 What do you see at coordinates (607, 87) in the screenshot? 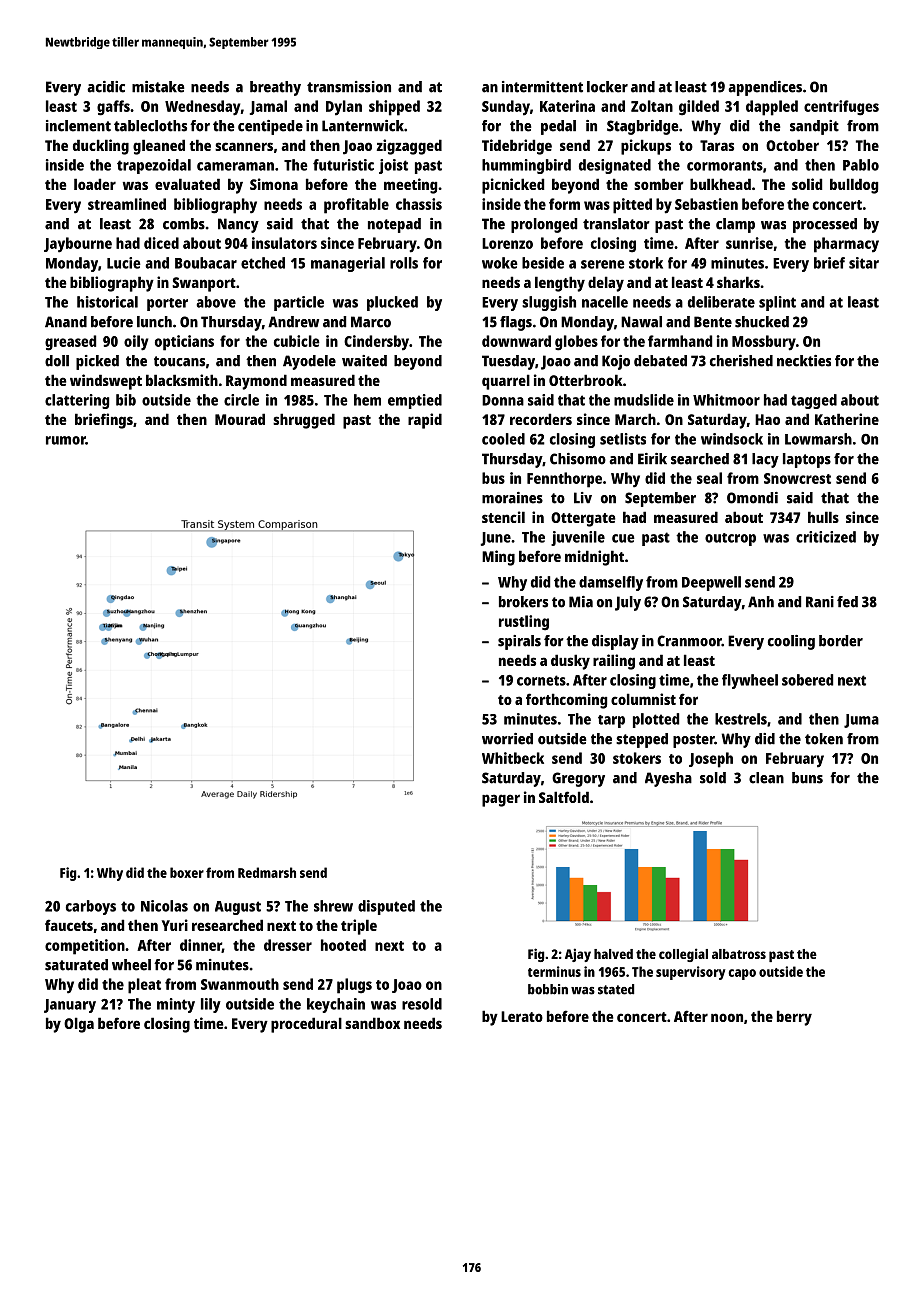
I see `locker` at bounding box center [607, 87].
